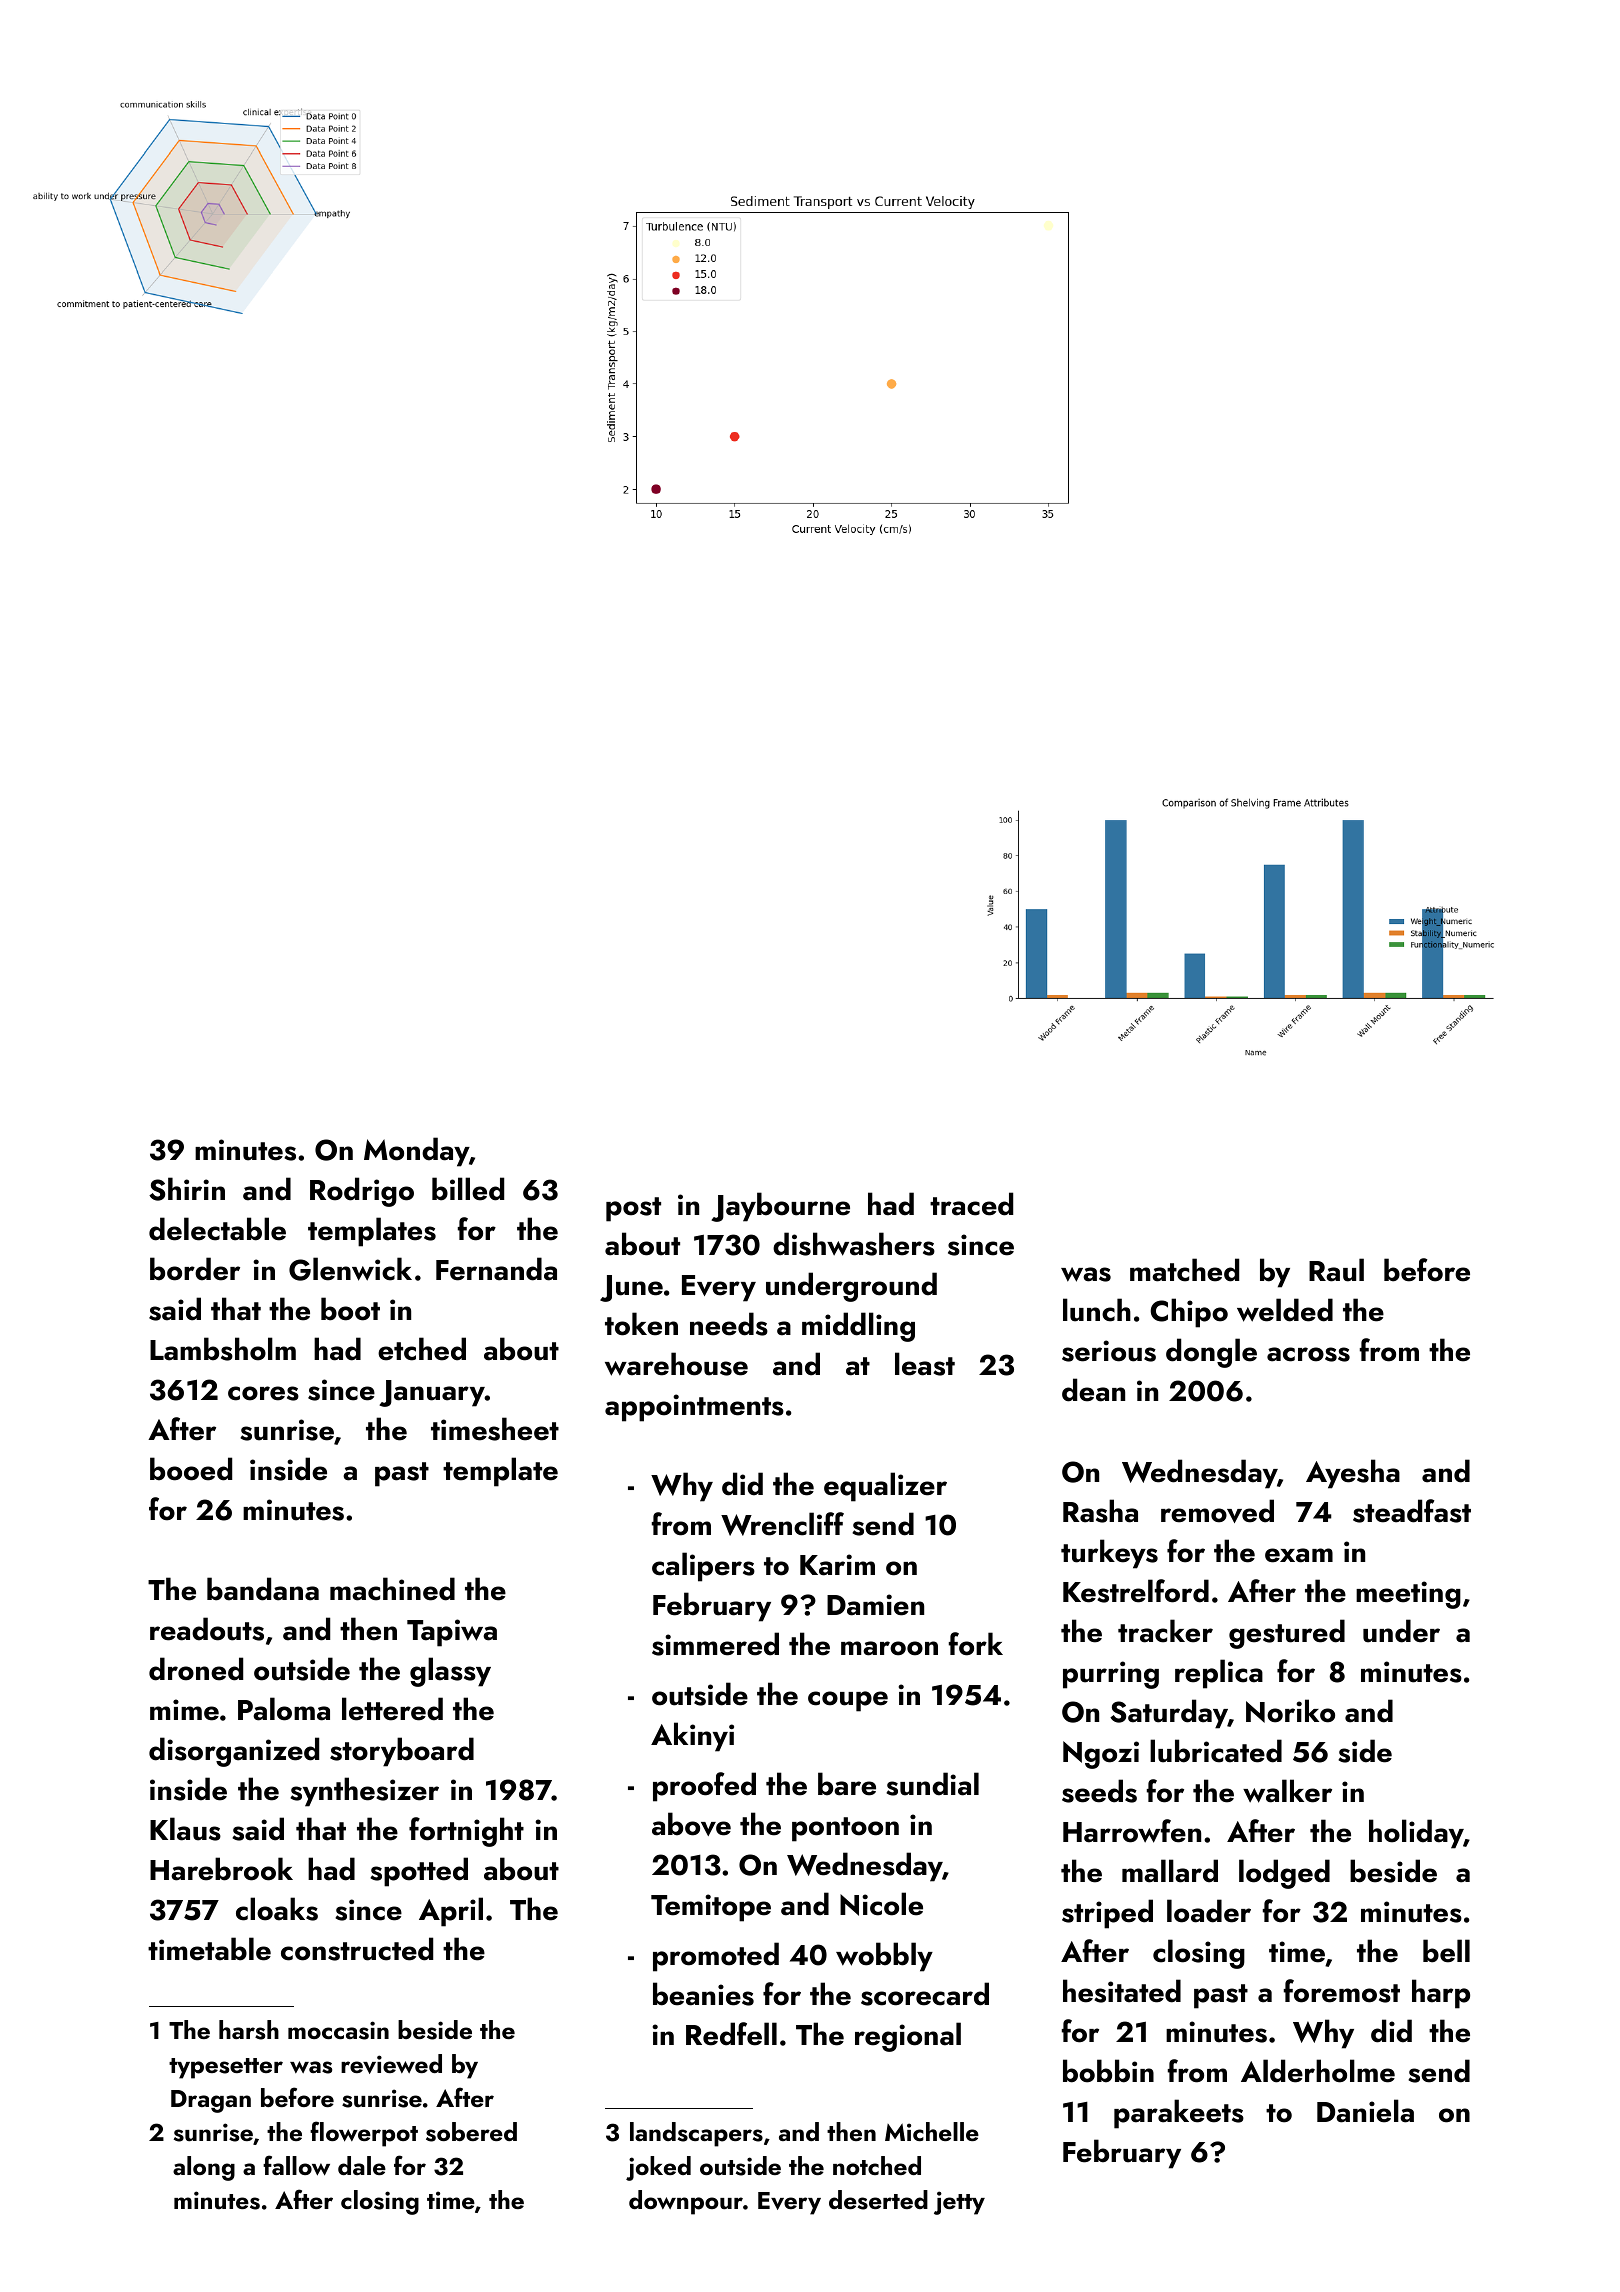 This image has height=2292, width=1620. I want to click on Klaus, so click(185, 1829).
